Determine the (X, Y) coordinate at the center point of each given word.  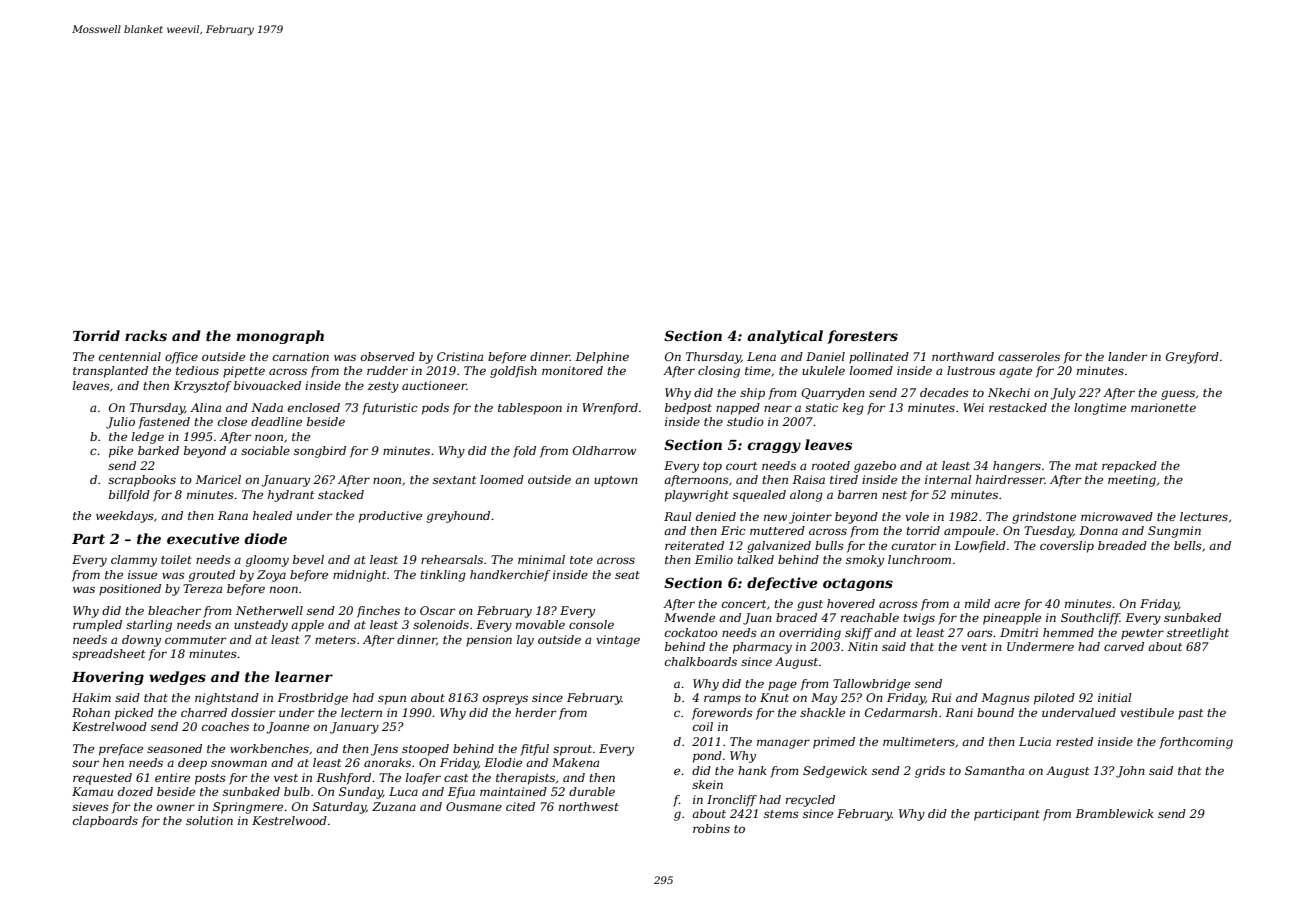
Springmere (248, 808)
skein (707, 784)
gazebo (875, 467)
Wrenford (610, 409)
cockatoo (691, 632)
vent (974, 647)
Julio (120, 423)
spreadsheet (108, 655)
